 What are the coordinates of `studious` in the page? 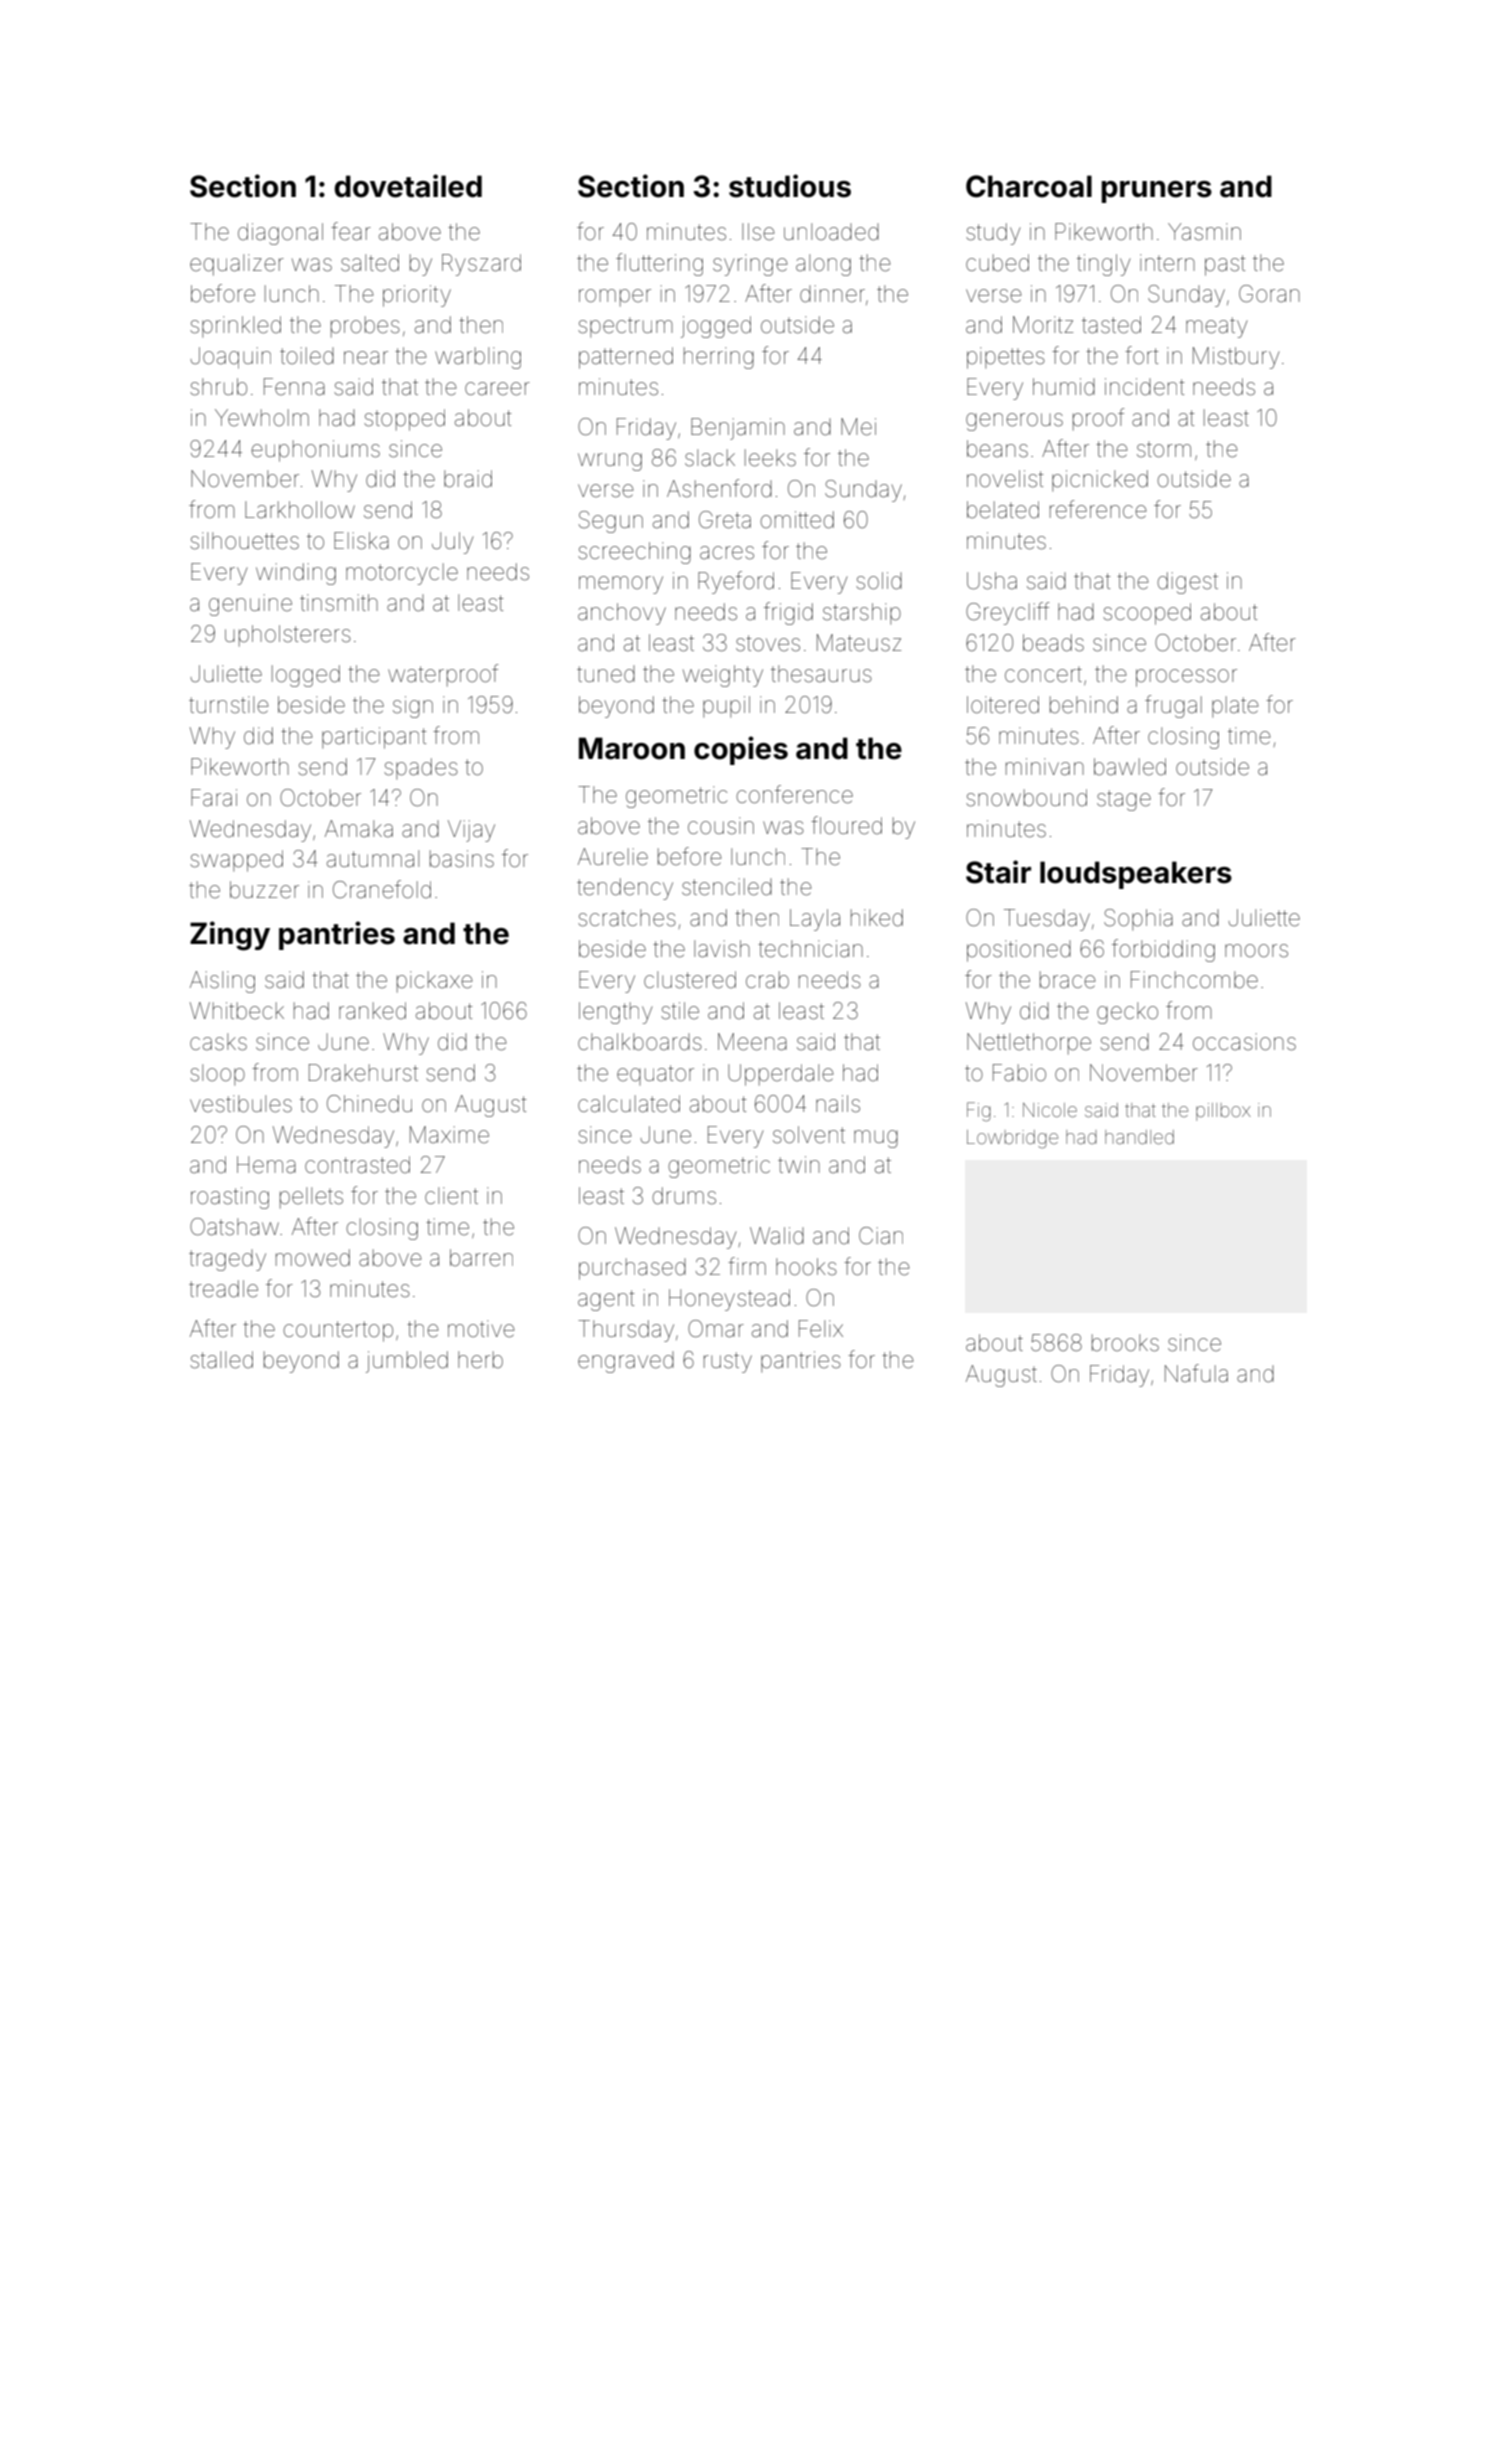 It's located at (790, 186).
